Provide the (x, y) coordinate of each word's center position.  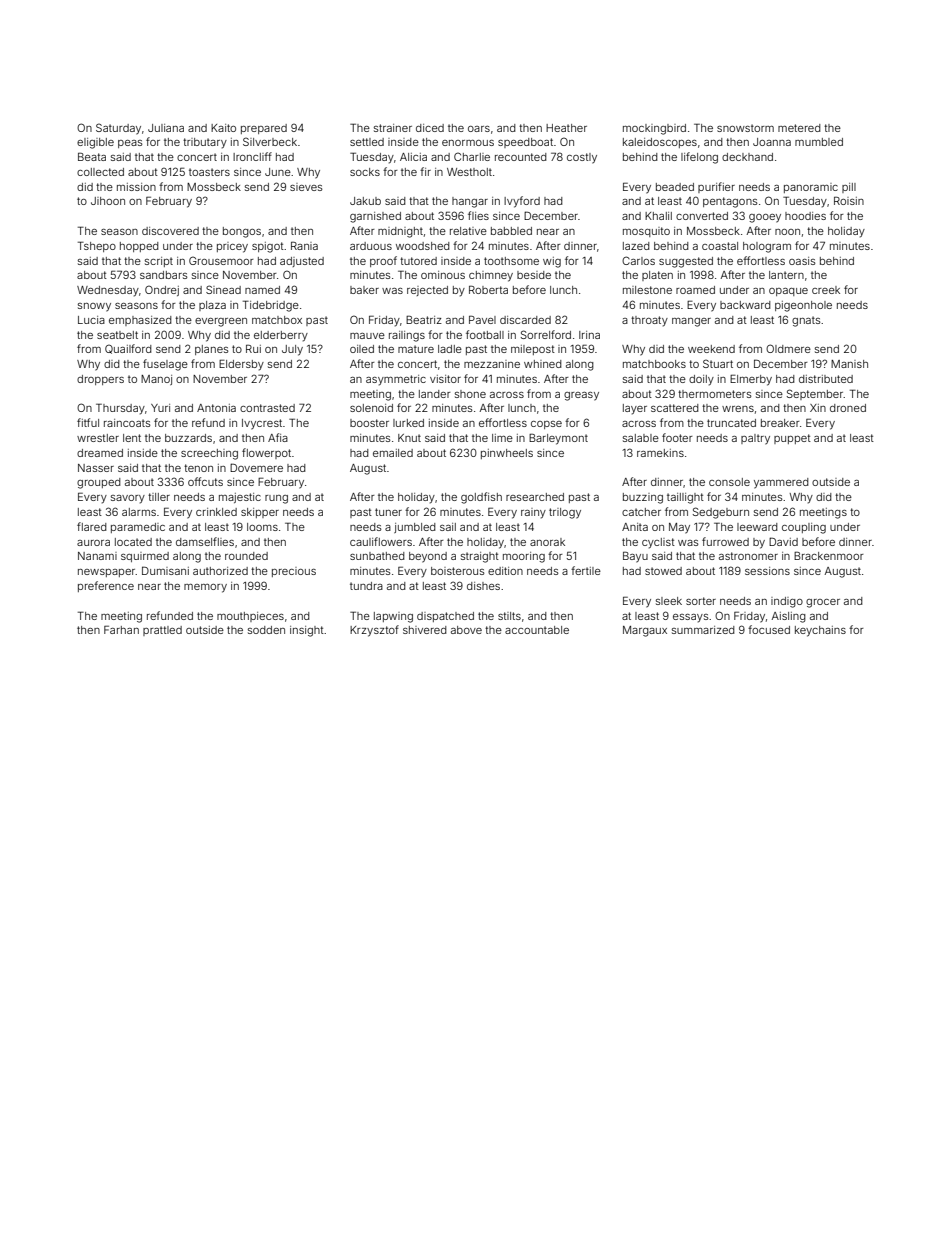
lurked (408, 423)
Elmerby (751, 380)
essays (690, 618)
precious (294, 572)
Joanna (772, 142)
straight (480, 557)
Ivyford (522, 202)
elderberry (281, 336)
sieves (306, 187)
